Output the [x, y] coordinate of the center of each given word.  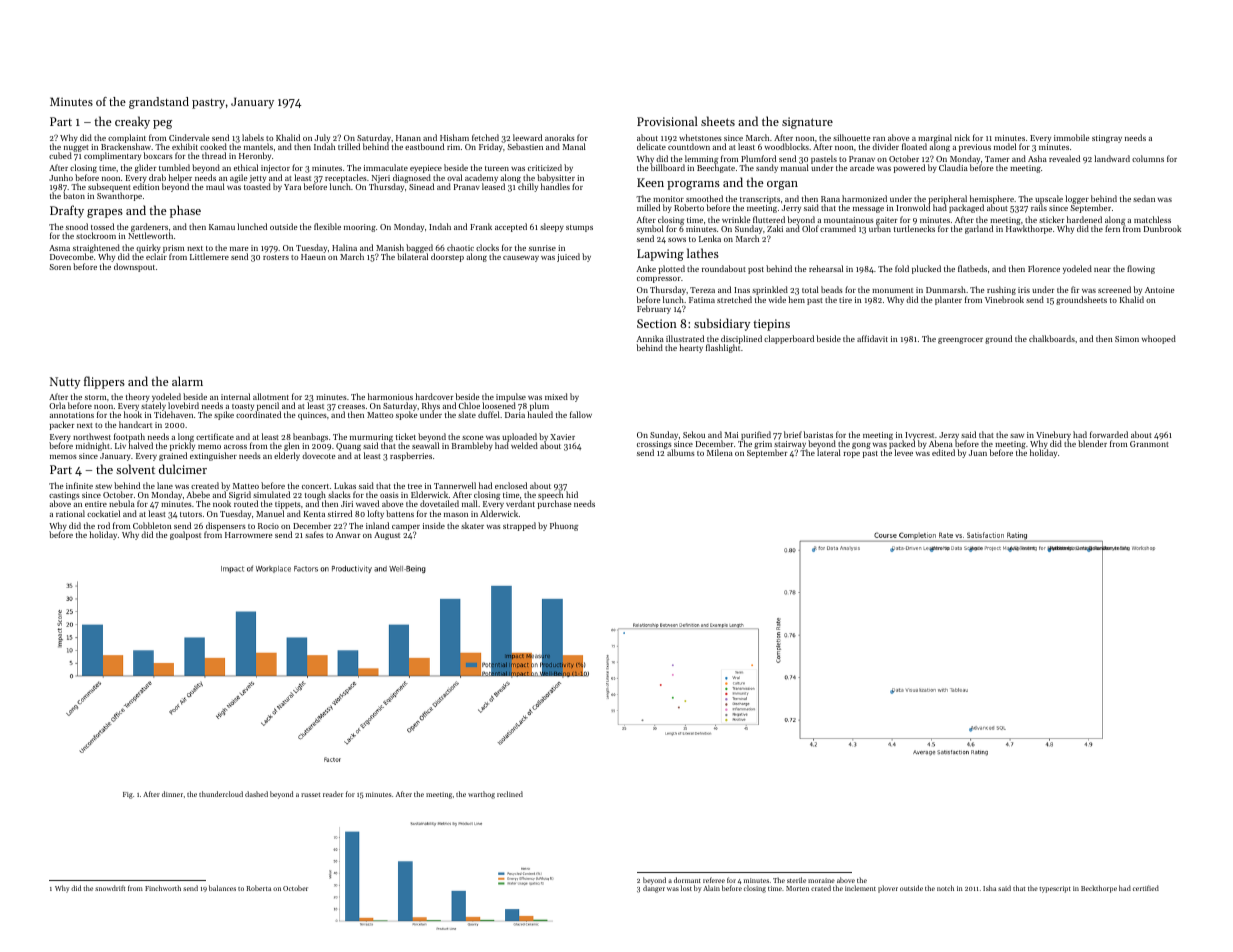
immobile [1072, 137]
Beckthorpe [1099, 889]
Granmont [1149, 444]
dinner [172, 794]
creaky [132, 122]
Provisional [667, 121]
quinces [312, 416]
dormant [687, 880]
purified [756, 436]
